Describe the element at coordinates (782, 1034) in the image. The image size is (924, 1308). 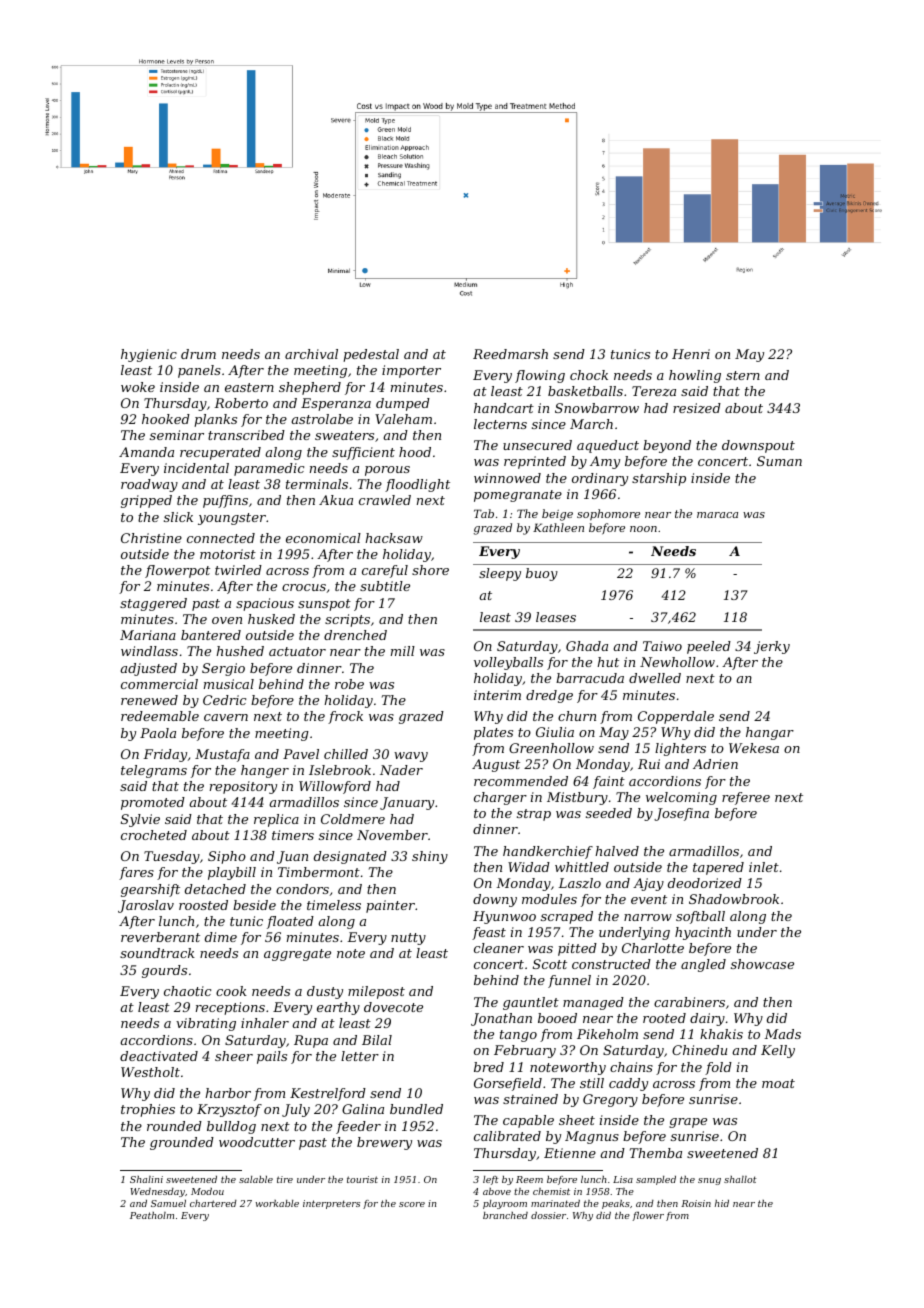
I see `Mads` at that location.
